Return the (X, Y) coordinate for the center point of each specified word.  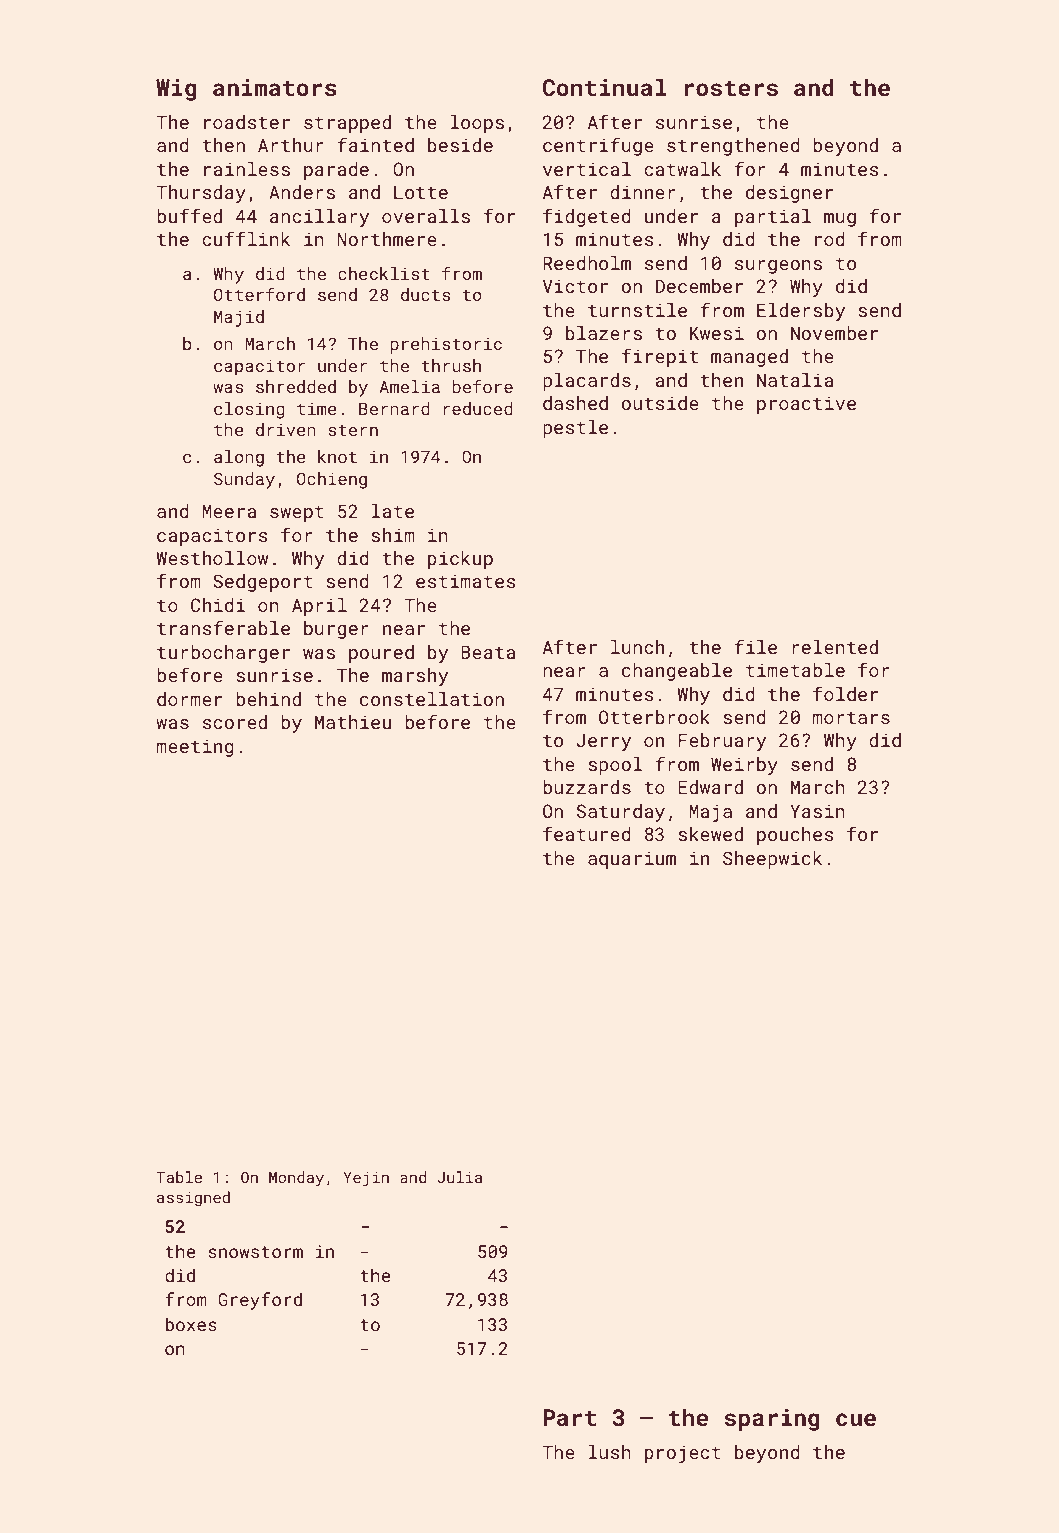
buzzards (587, 787)
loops (477, 124)
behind (268, 699)
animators (275, 87)
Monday (296, 1179)
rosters (731, 88)
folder (845, 693)
